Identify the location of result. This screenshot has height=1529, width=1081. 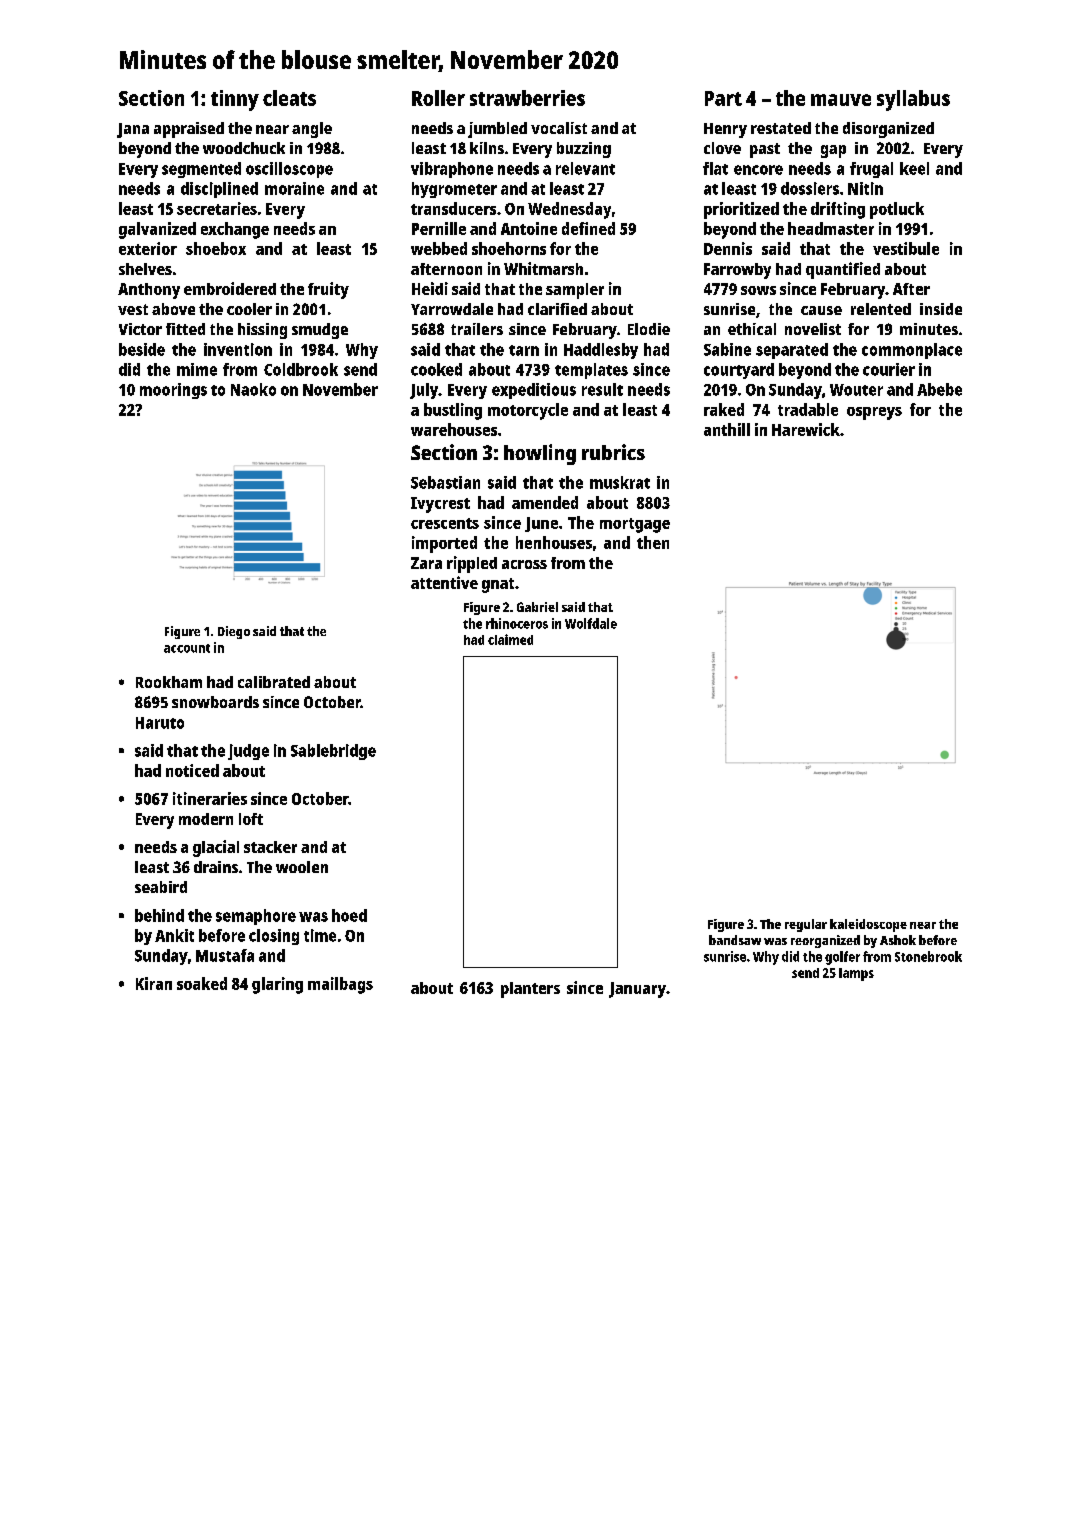
(602, 389).
